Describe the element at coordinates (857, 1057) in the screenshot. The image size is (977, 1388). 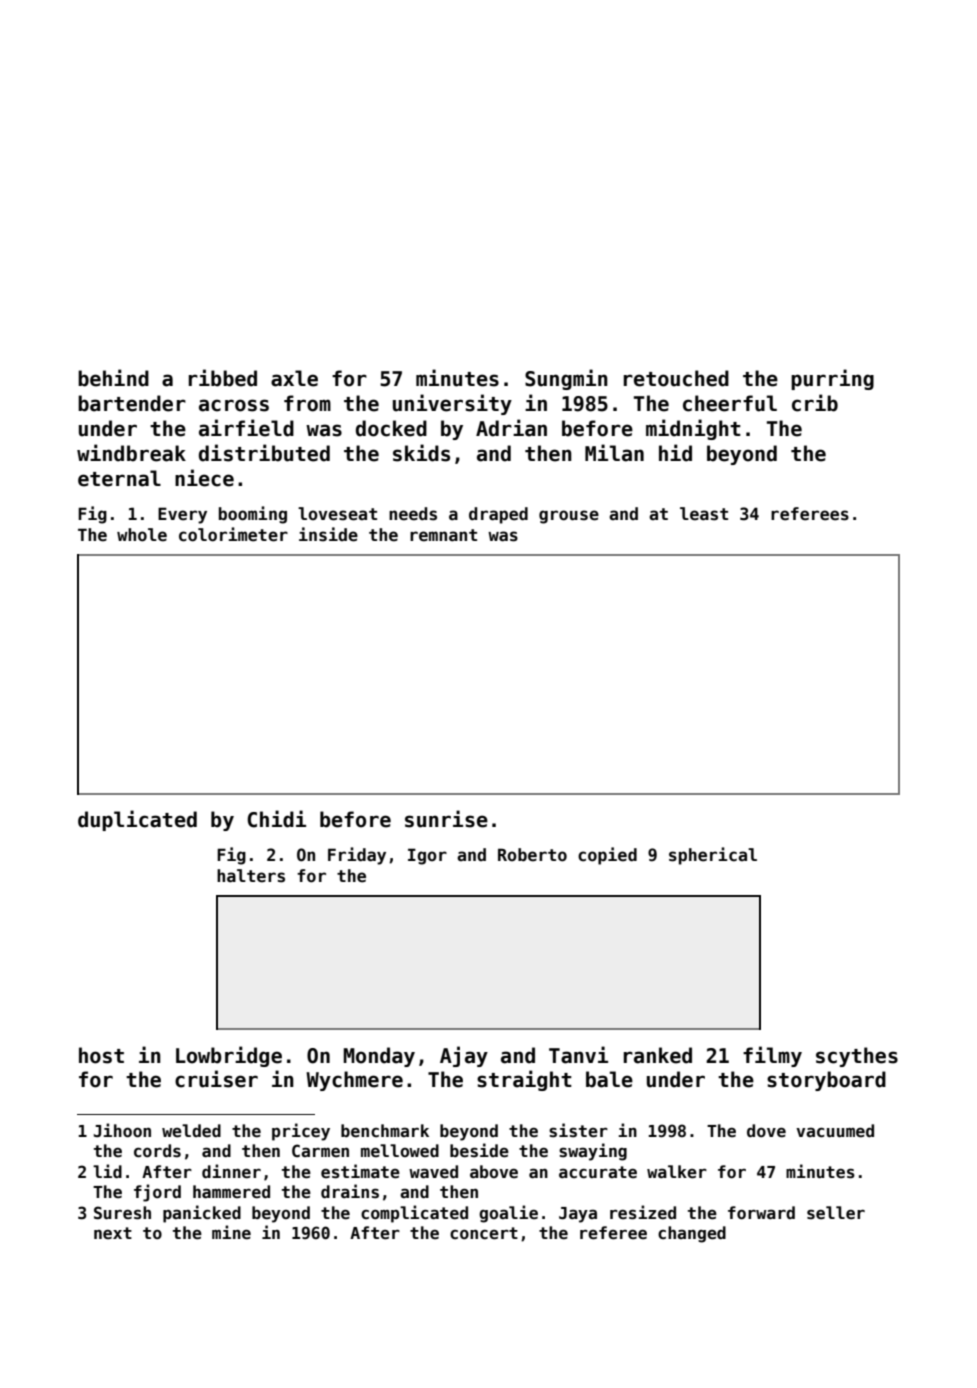
I see `scythes` at that location.
